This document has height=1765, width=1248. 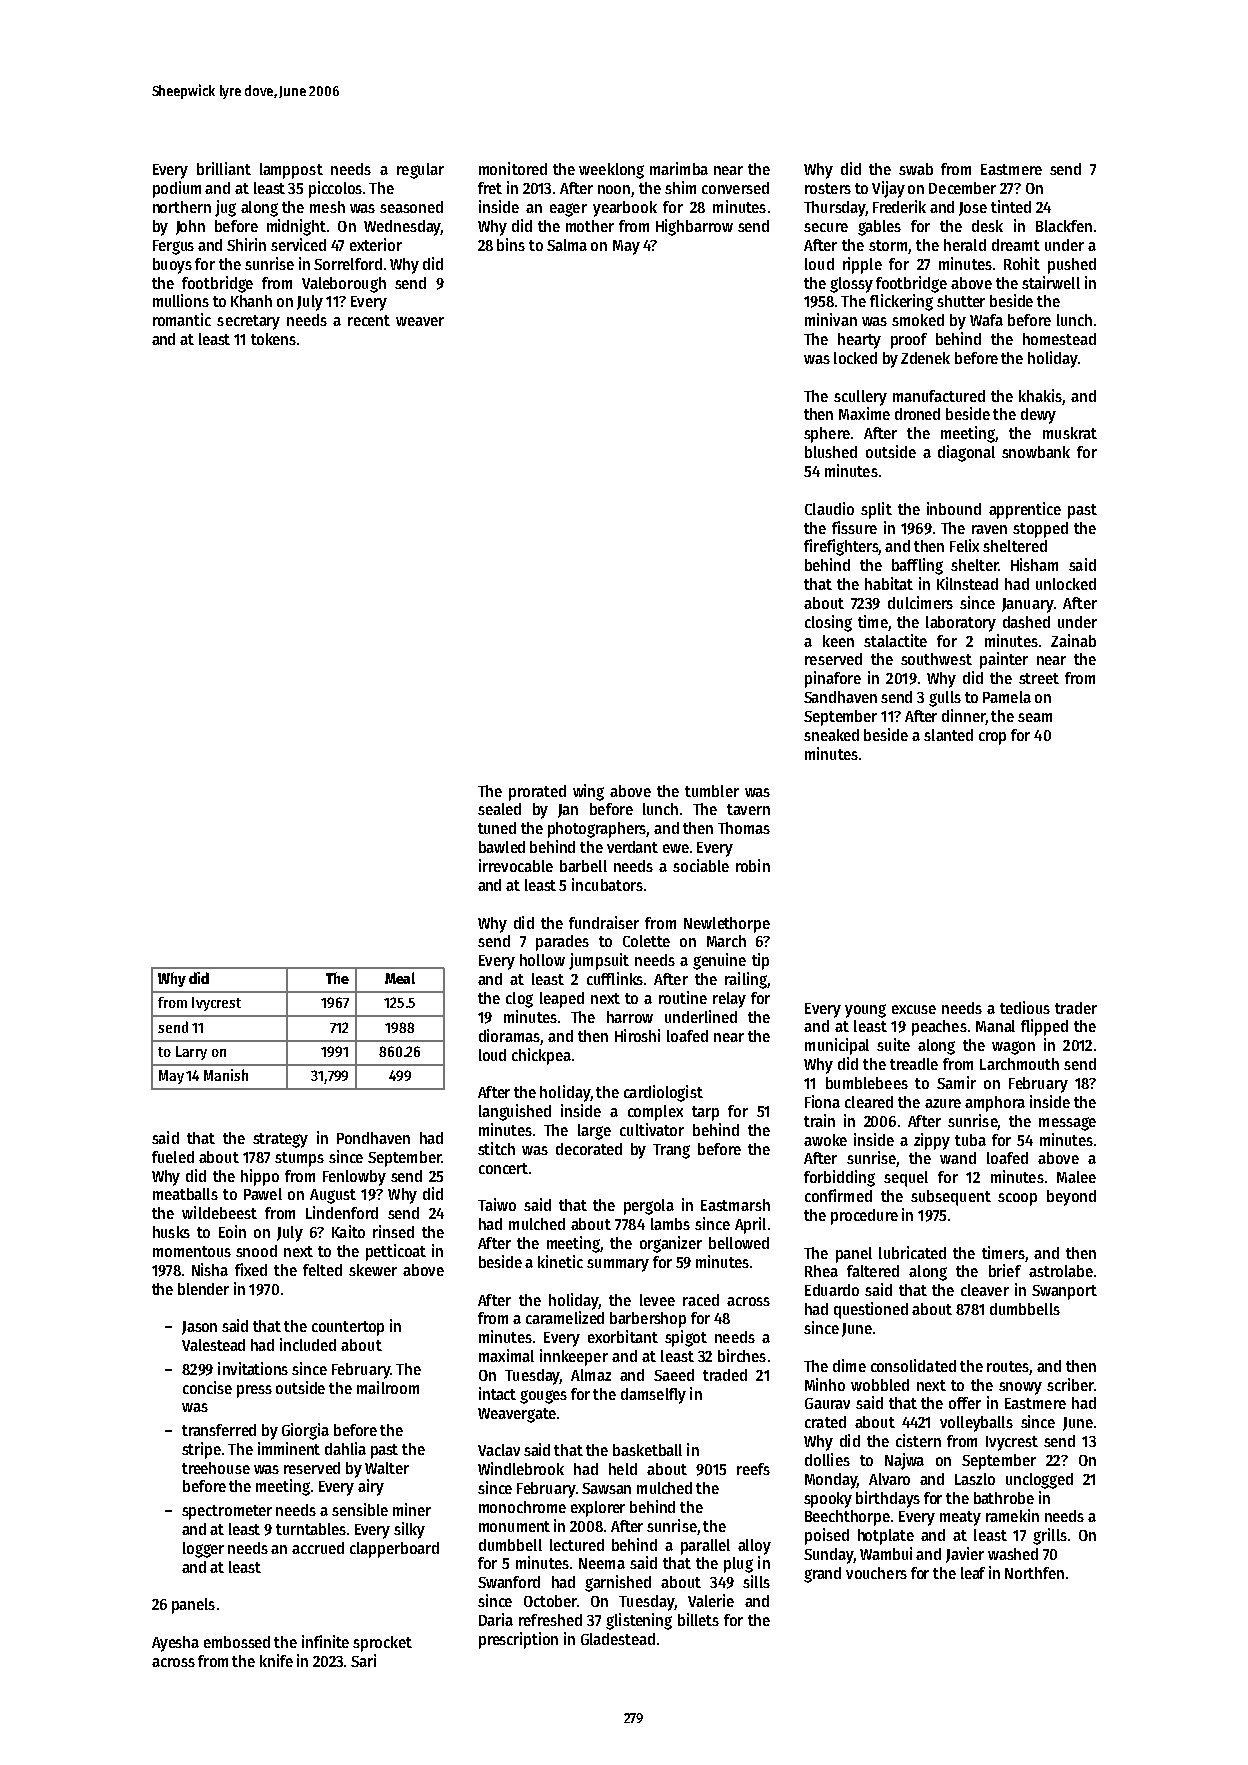 What do you see at coordinates (828, 623) in the document?
I see `closing` at bounding box center [828, 623].
